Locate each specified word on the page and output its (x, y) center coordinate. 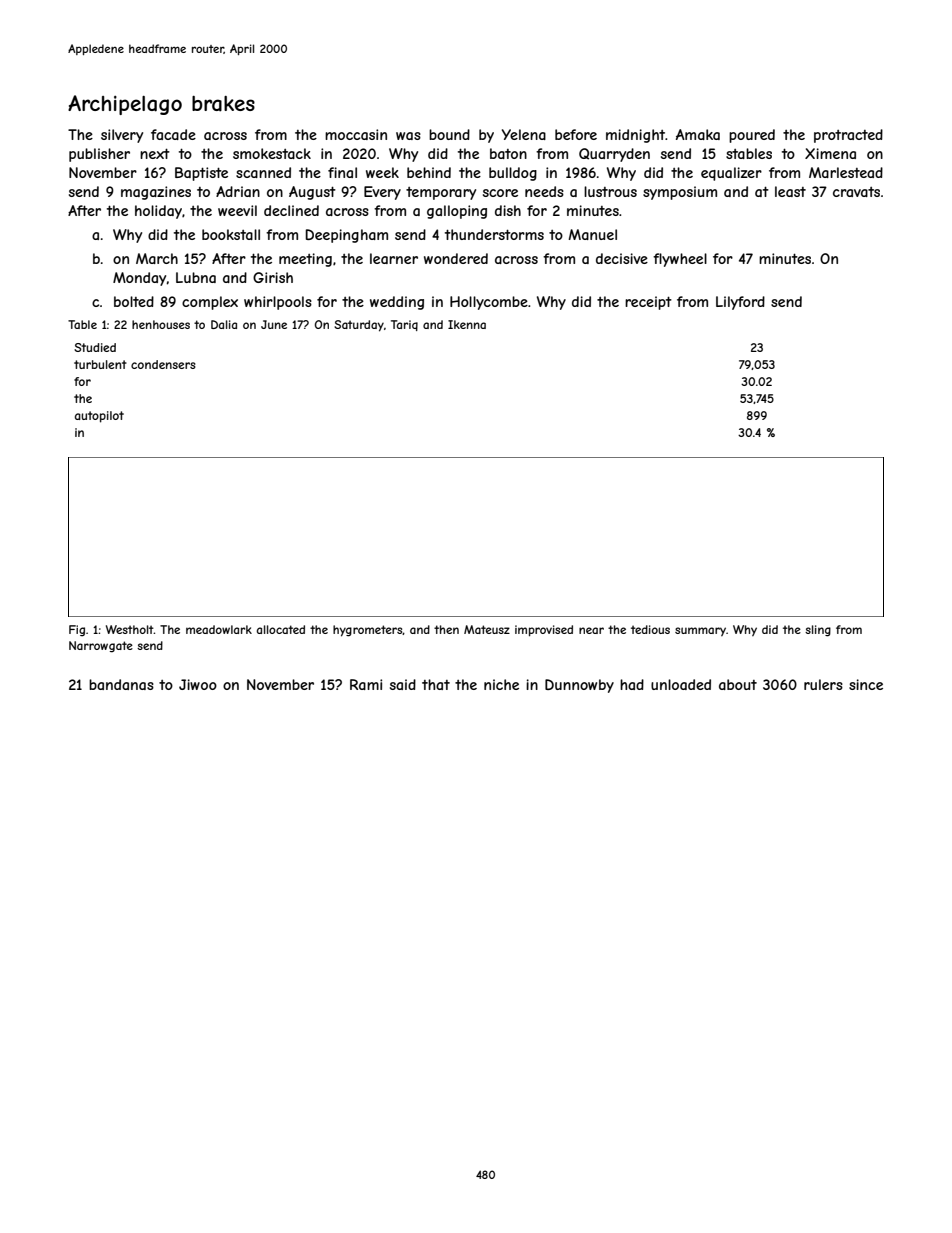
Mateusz (487, 629)
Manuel (593, 234)
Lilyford (740, 303)
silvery (122, 136)
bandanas (121, 684)
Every (382, 193)
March (157, 258)
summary (700, 631)
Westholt (130, 629)
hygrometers (368, 631)
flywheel (680, 260)
